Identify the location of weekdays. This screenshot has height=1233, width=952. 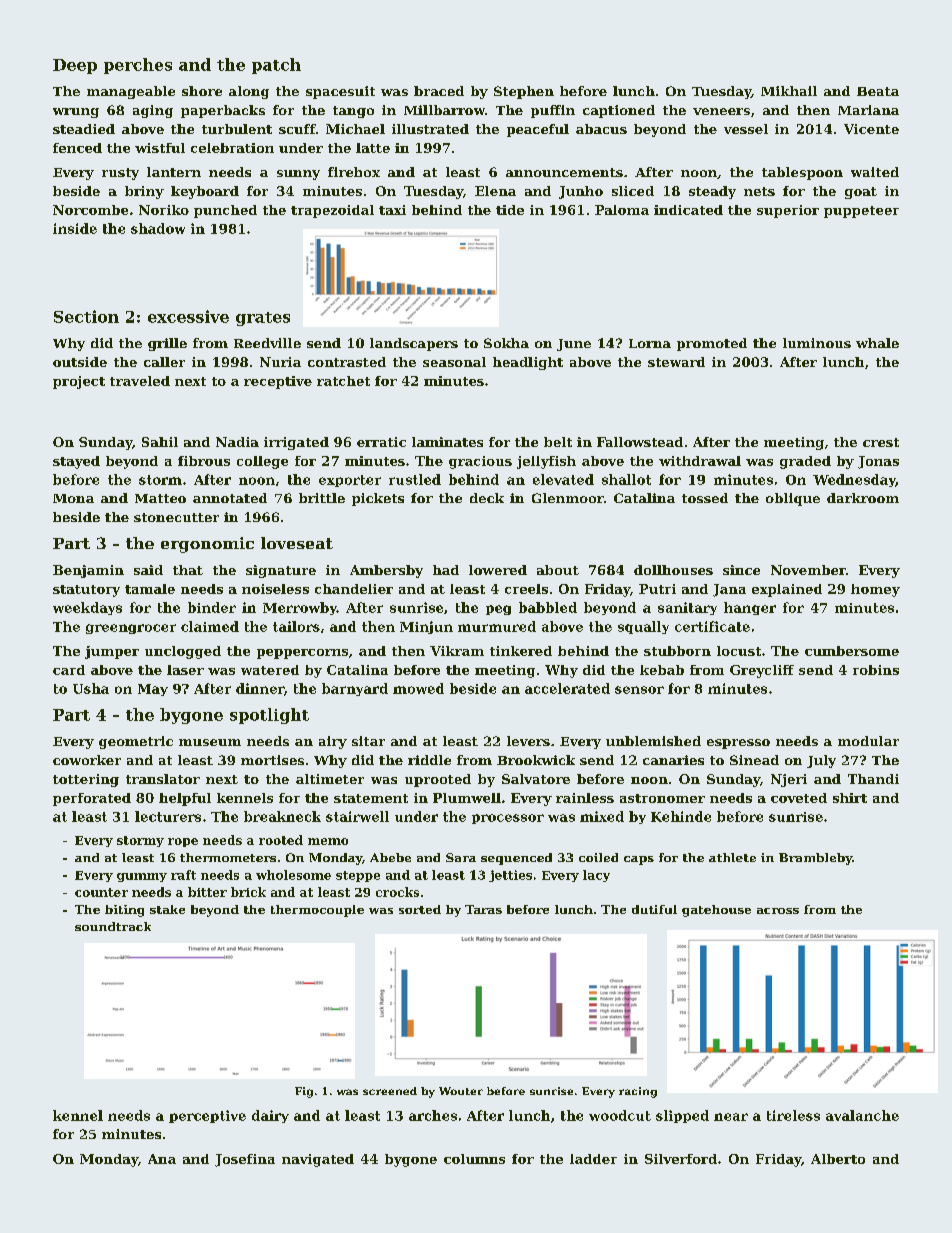
(87, 608).
